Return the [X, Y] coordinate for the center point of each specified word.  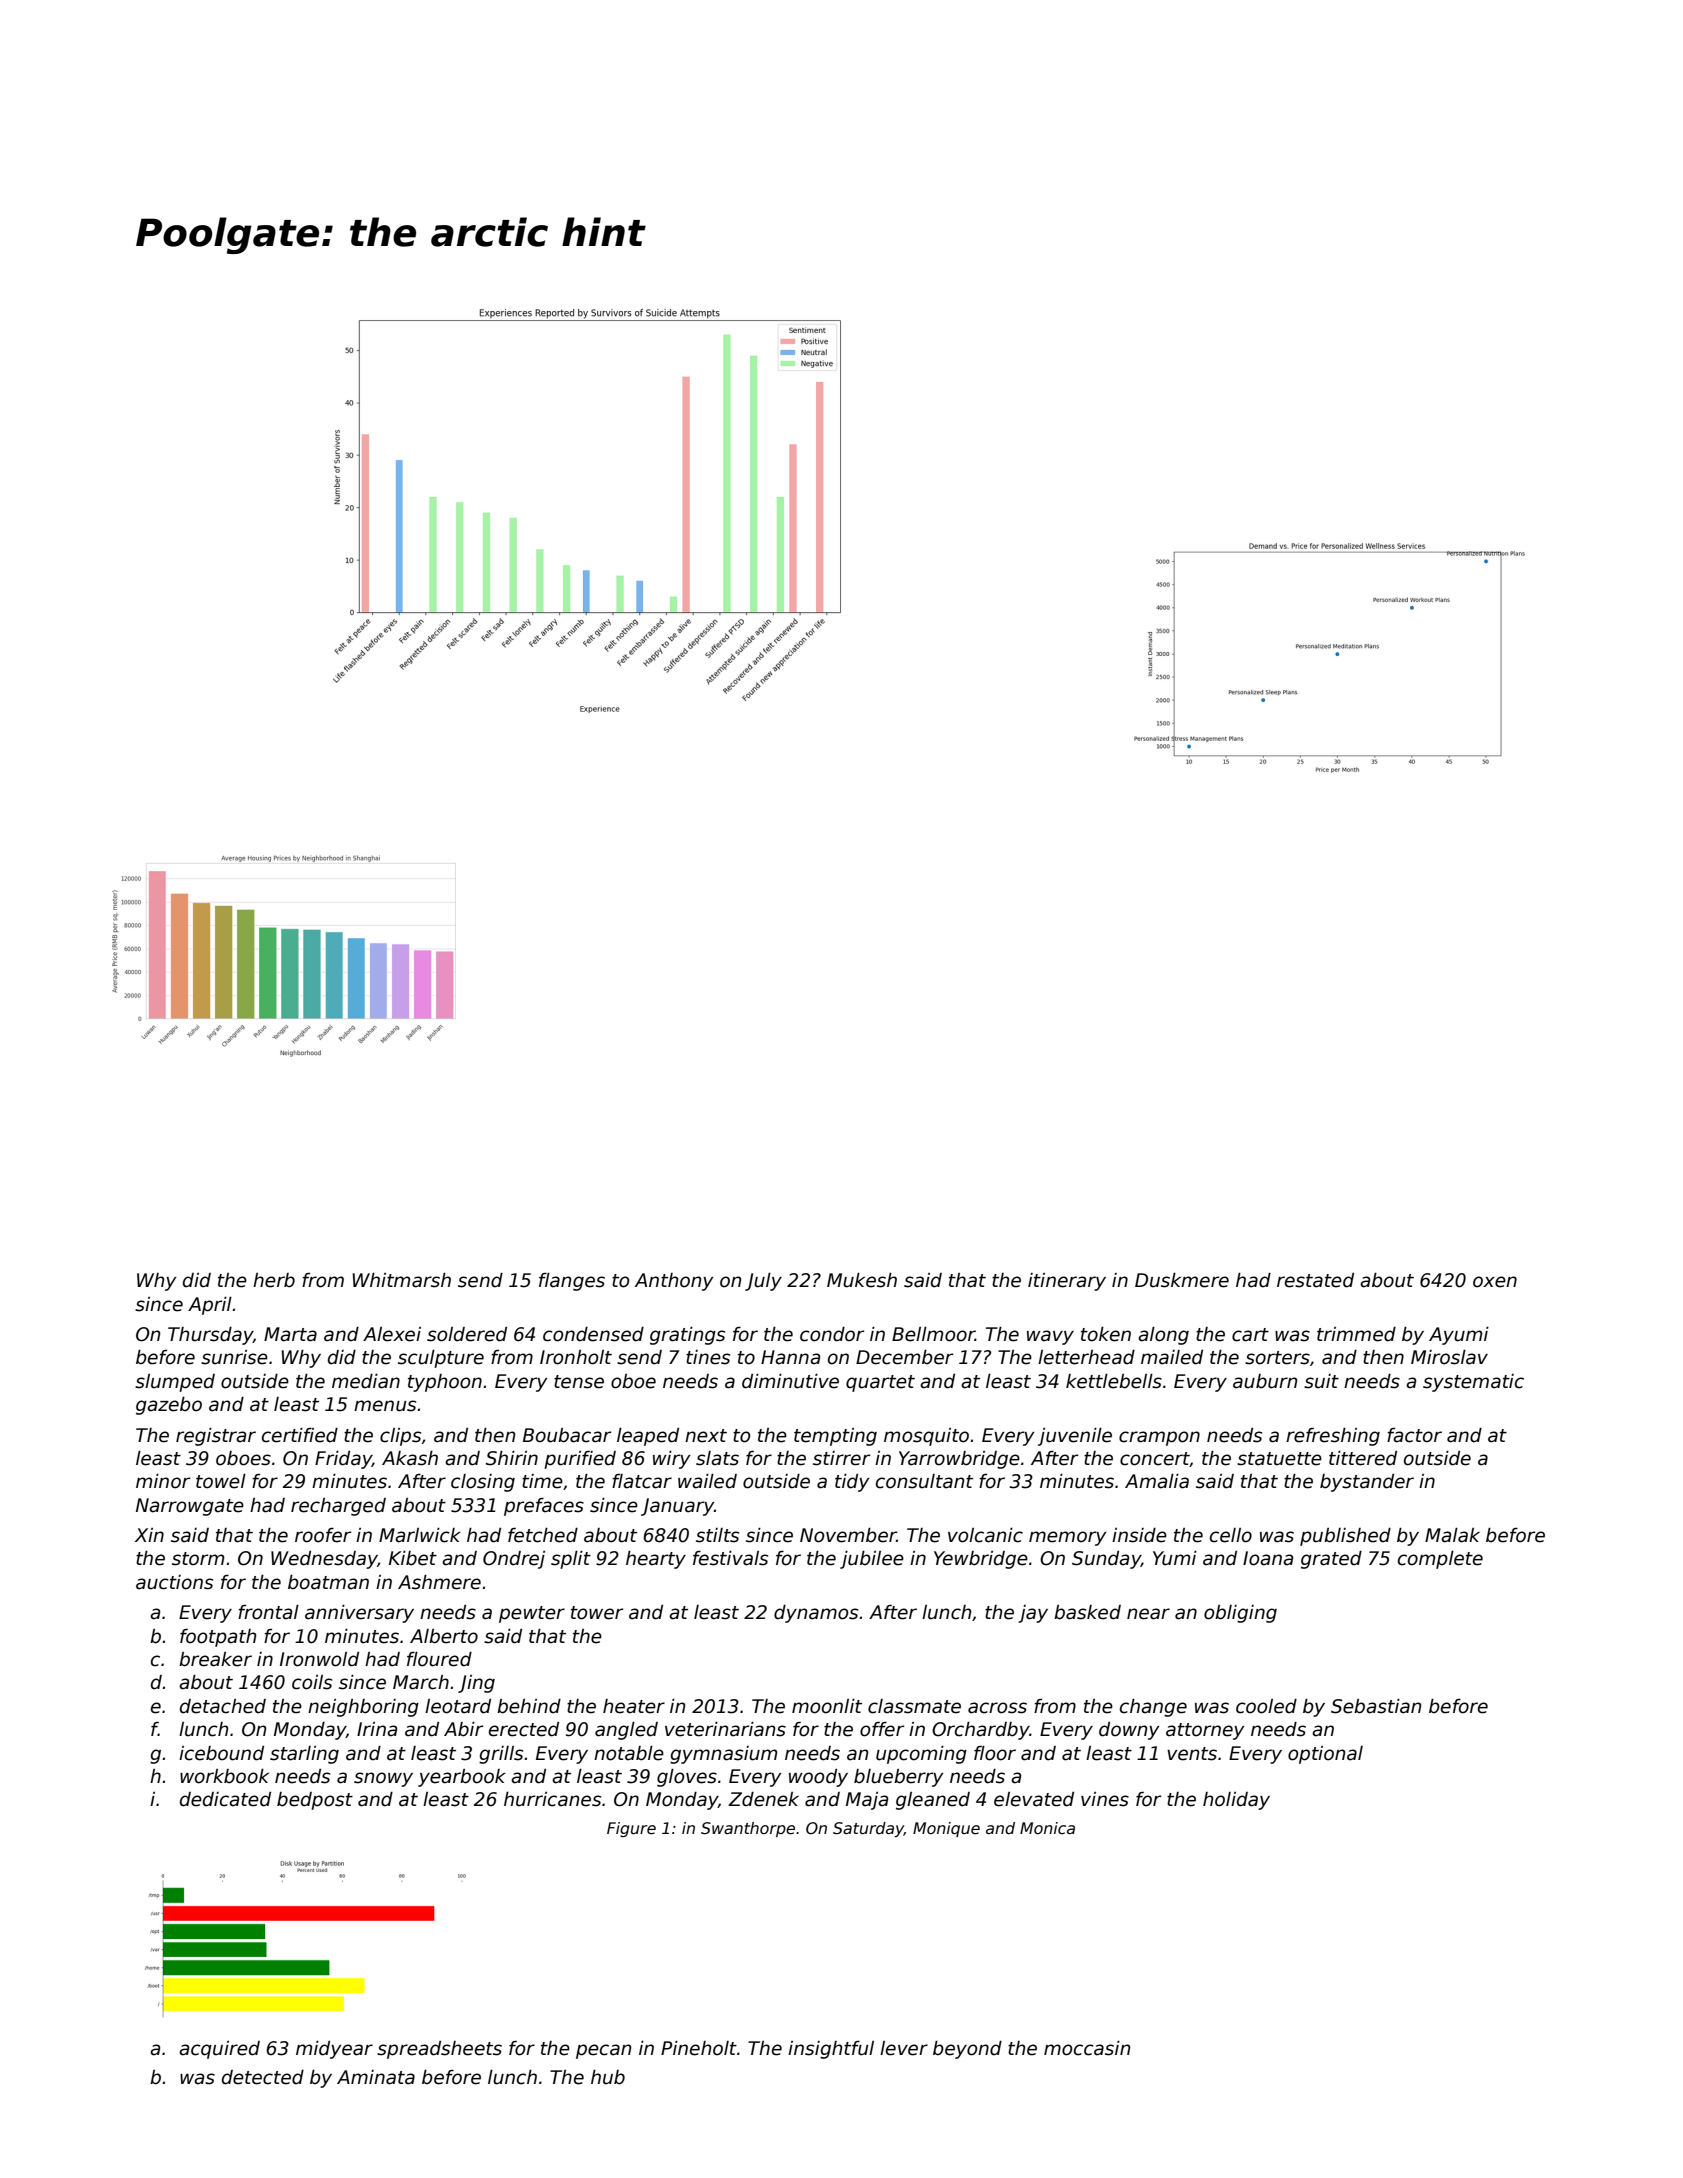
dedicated [225, 1799]
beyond [967, 2050]
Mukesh [862, 1280]
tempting [835, 1437]
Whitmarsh [401, 1280]
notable [629, 1753]
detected [263, 2077]
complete [1440, 1560]
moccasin [1087, 2048]
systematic [1473, 1383]
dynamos [816, 1614]
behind [529, 1706]
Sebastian [1376, 1706]
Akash [410, 1458]
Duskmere [1182, 1280]
